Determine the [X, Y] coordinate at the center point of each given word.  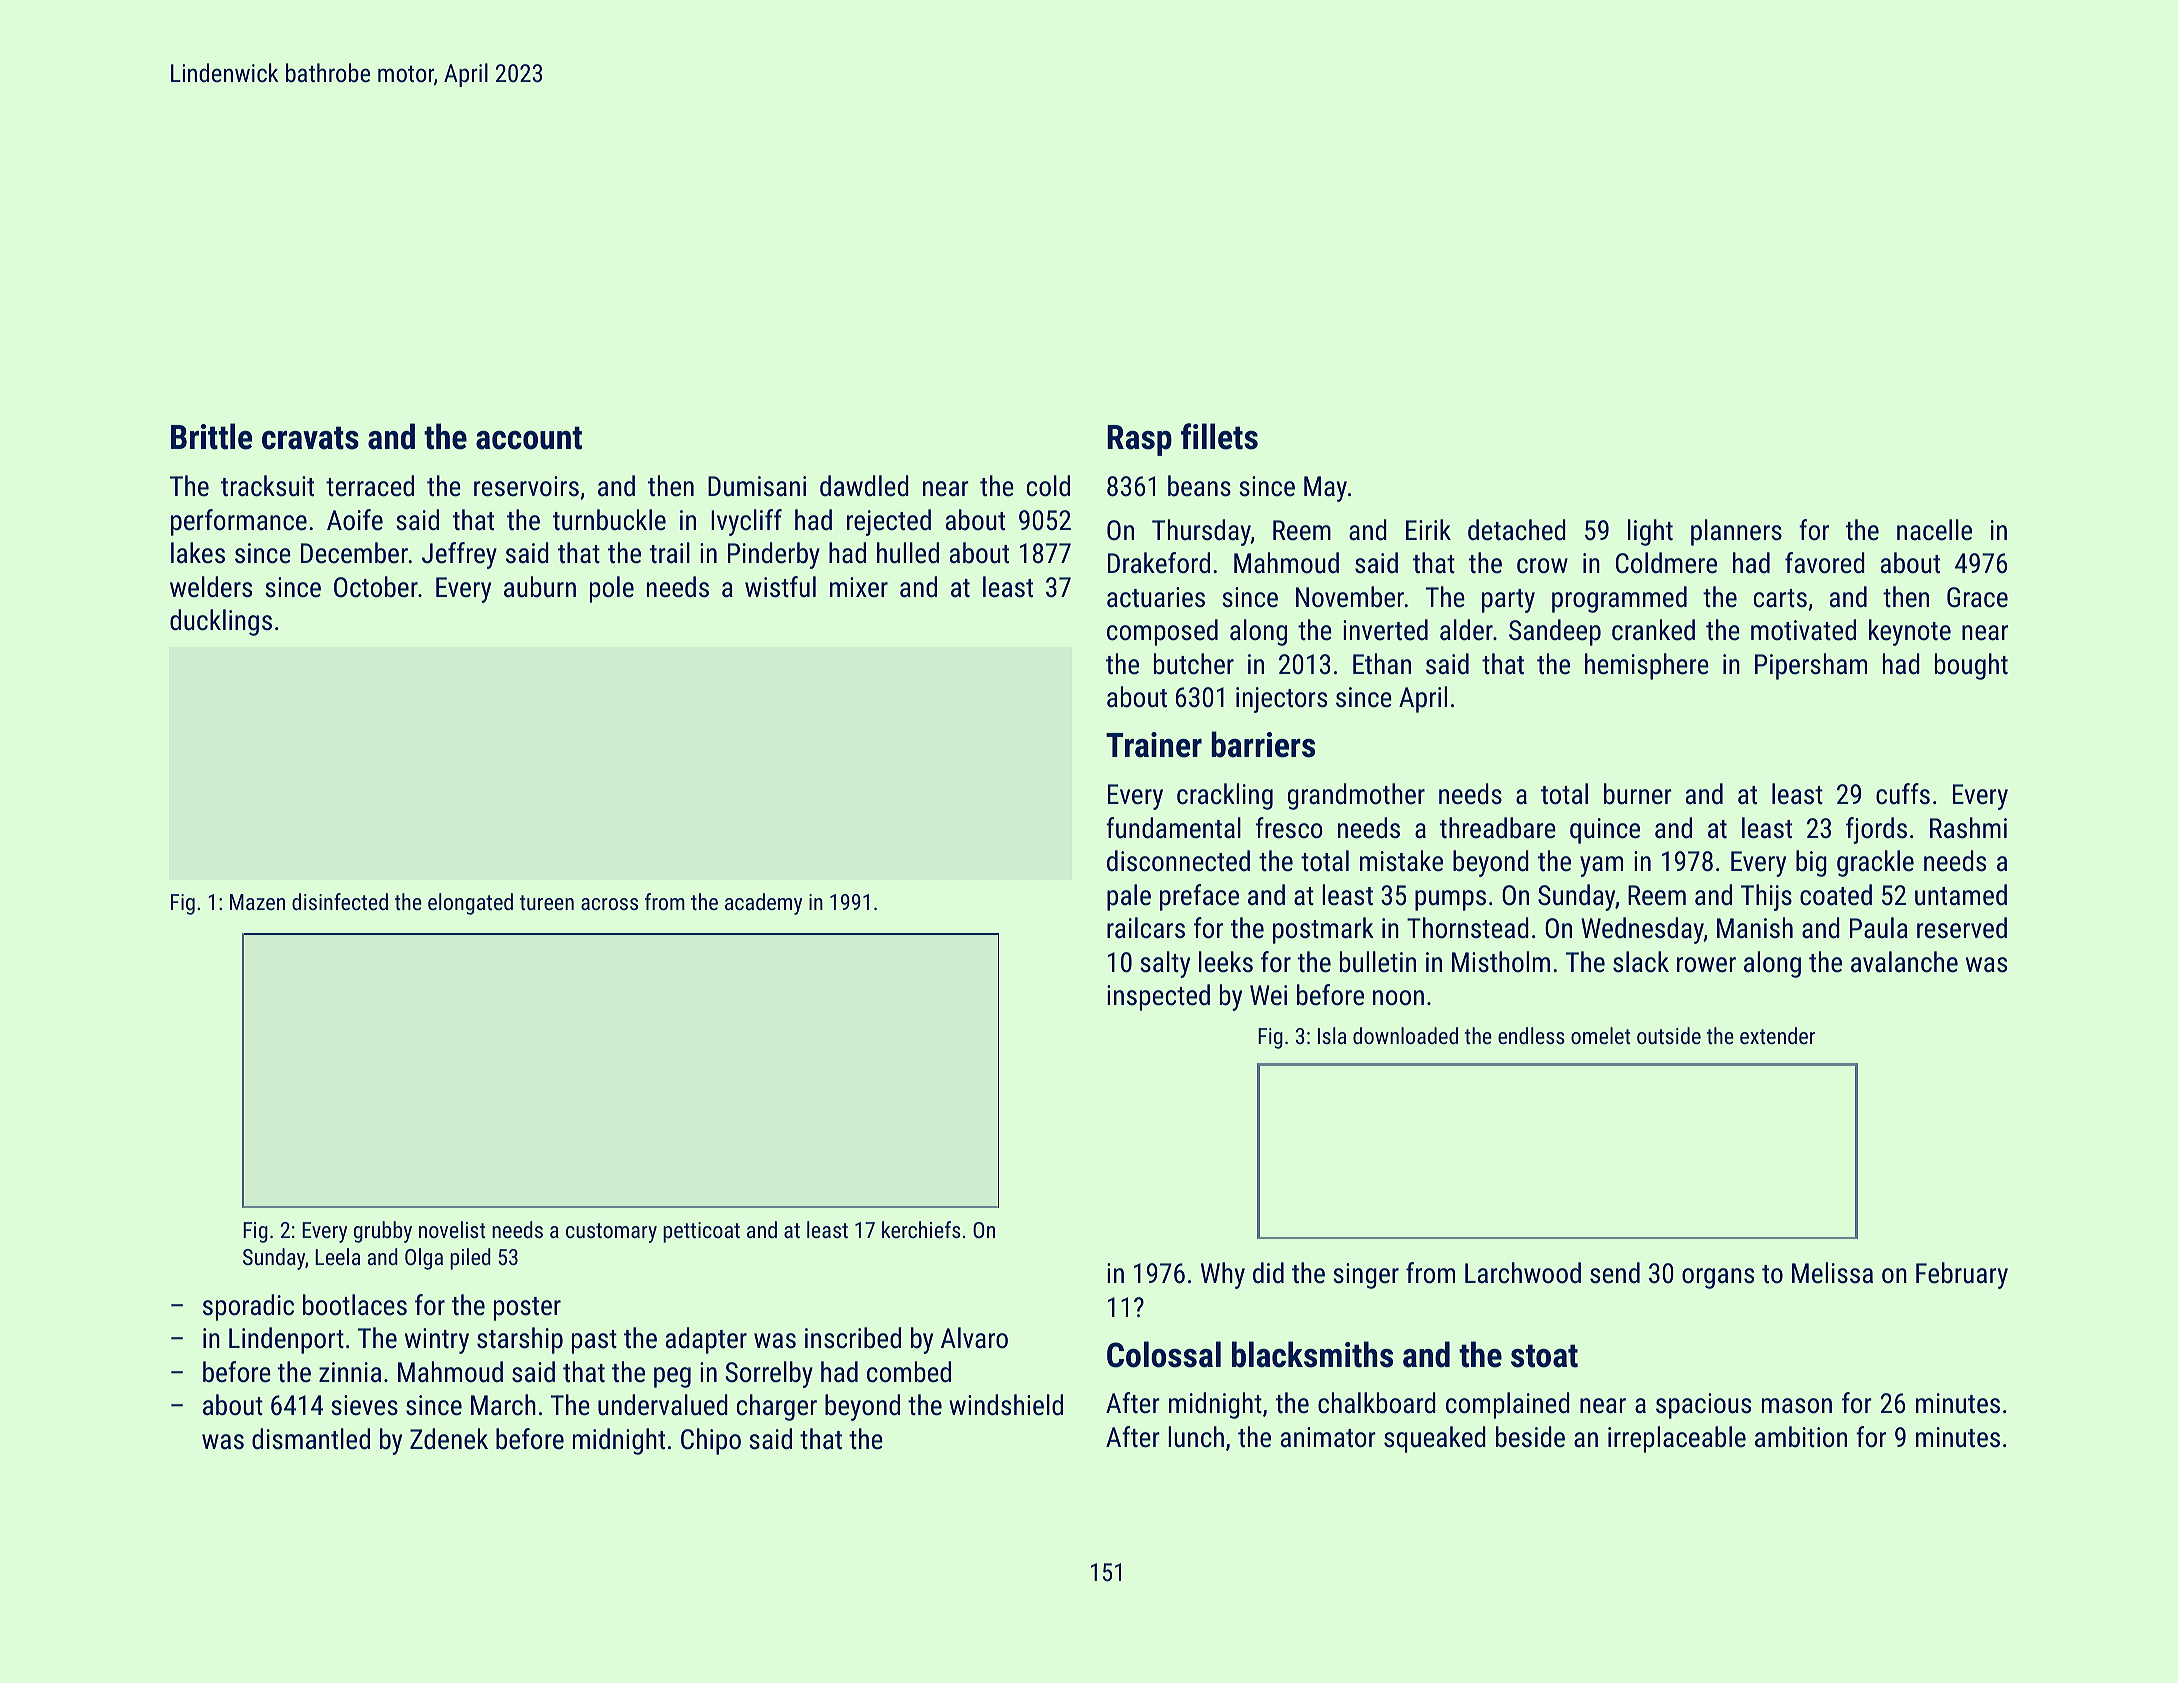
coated [1836, 895]
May [1325, 489]
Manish [1755, 928]
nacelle [1934, 530]
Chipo [711, 1441]
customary [611, 1233]
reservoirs [526, 486]
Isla [1332, 1035]
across [609, 904]
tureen [547, 902]
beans [1199, 486]
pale [1129, 897]
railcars [1146, 928]
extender [1777, 1035]
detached [1517, 530]
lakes [198, 553]
